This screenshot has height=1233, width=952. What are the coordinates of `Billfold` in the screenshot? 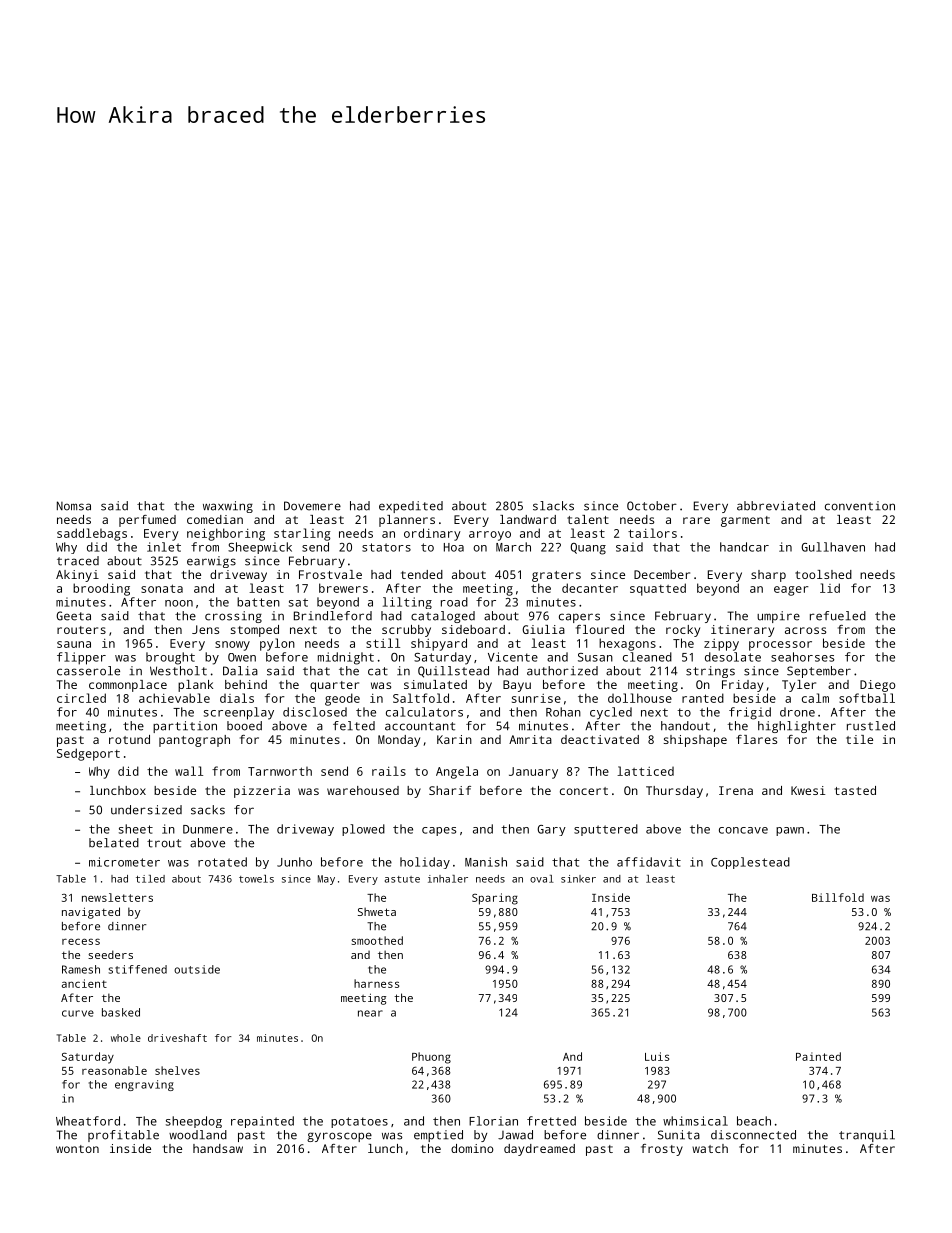 It's located at (838, 897).
